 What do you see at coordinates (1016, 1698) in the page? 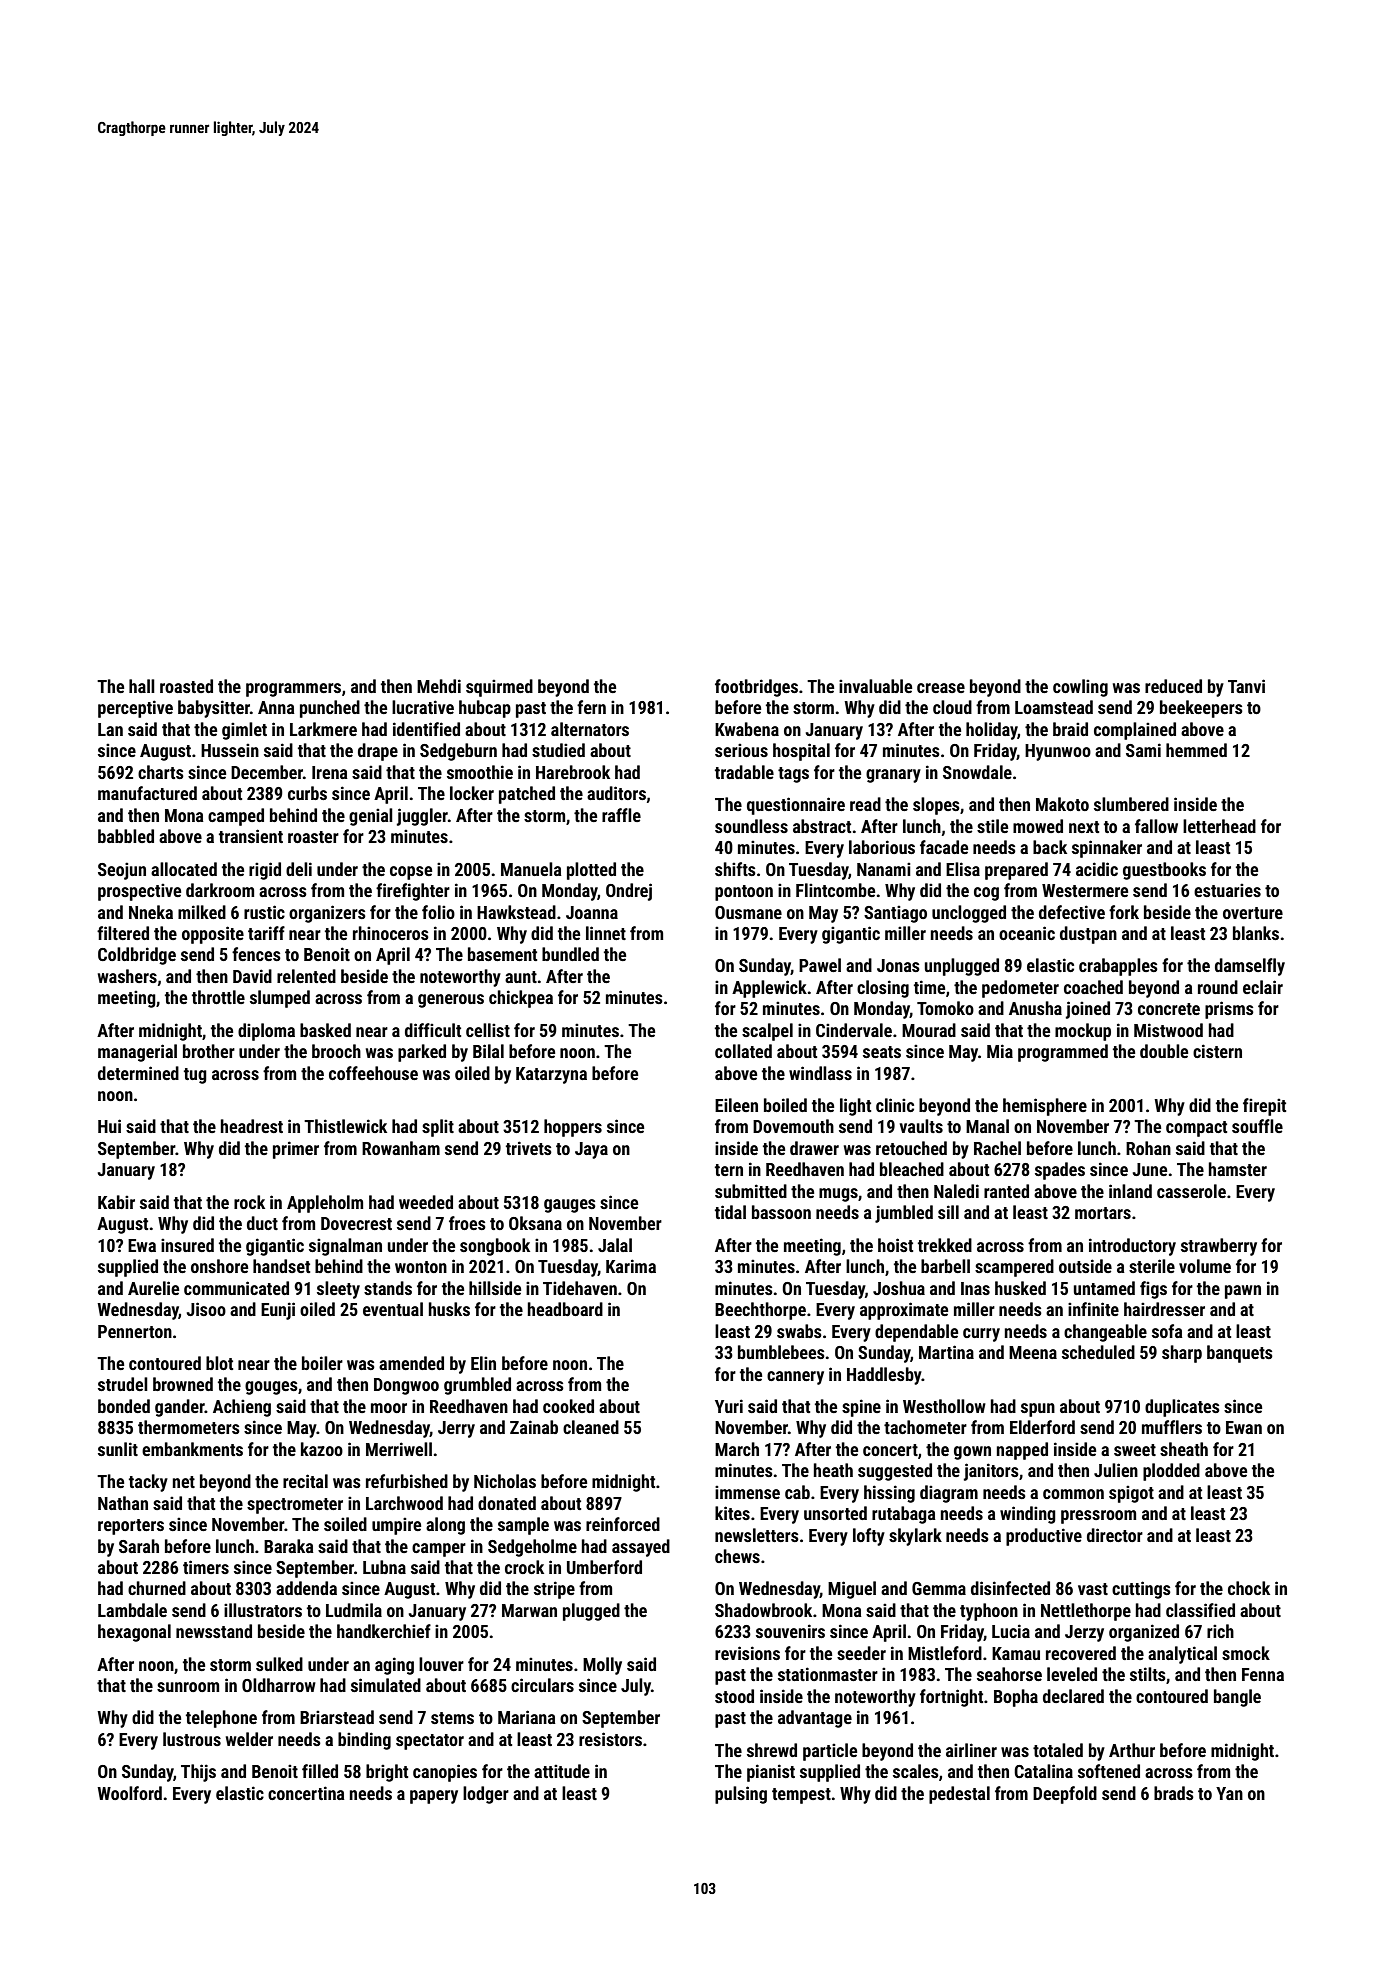
I see `Bopha` at bounding box center [1016, 1698].
